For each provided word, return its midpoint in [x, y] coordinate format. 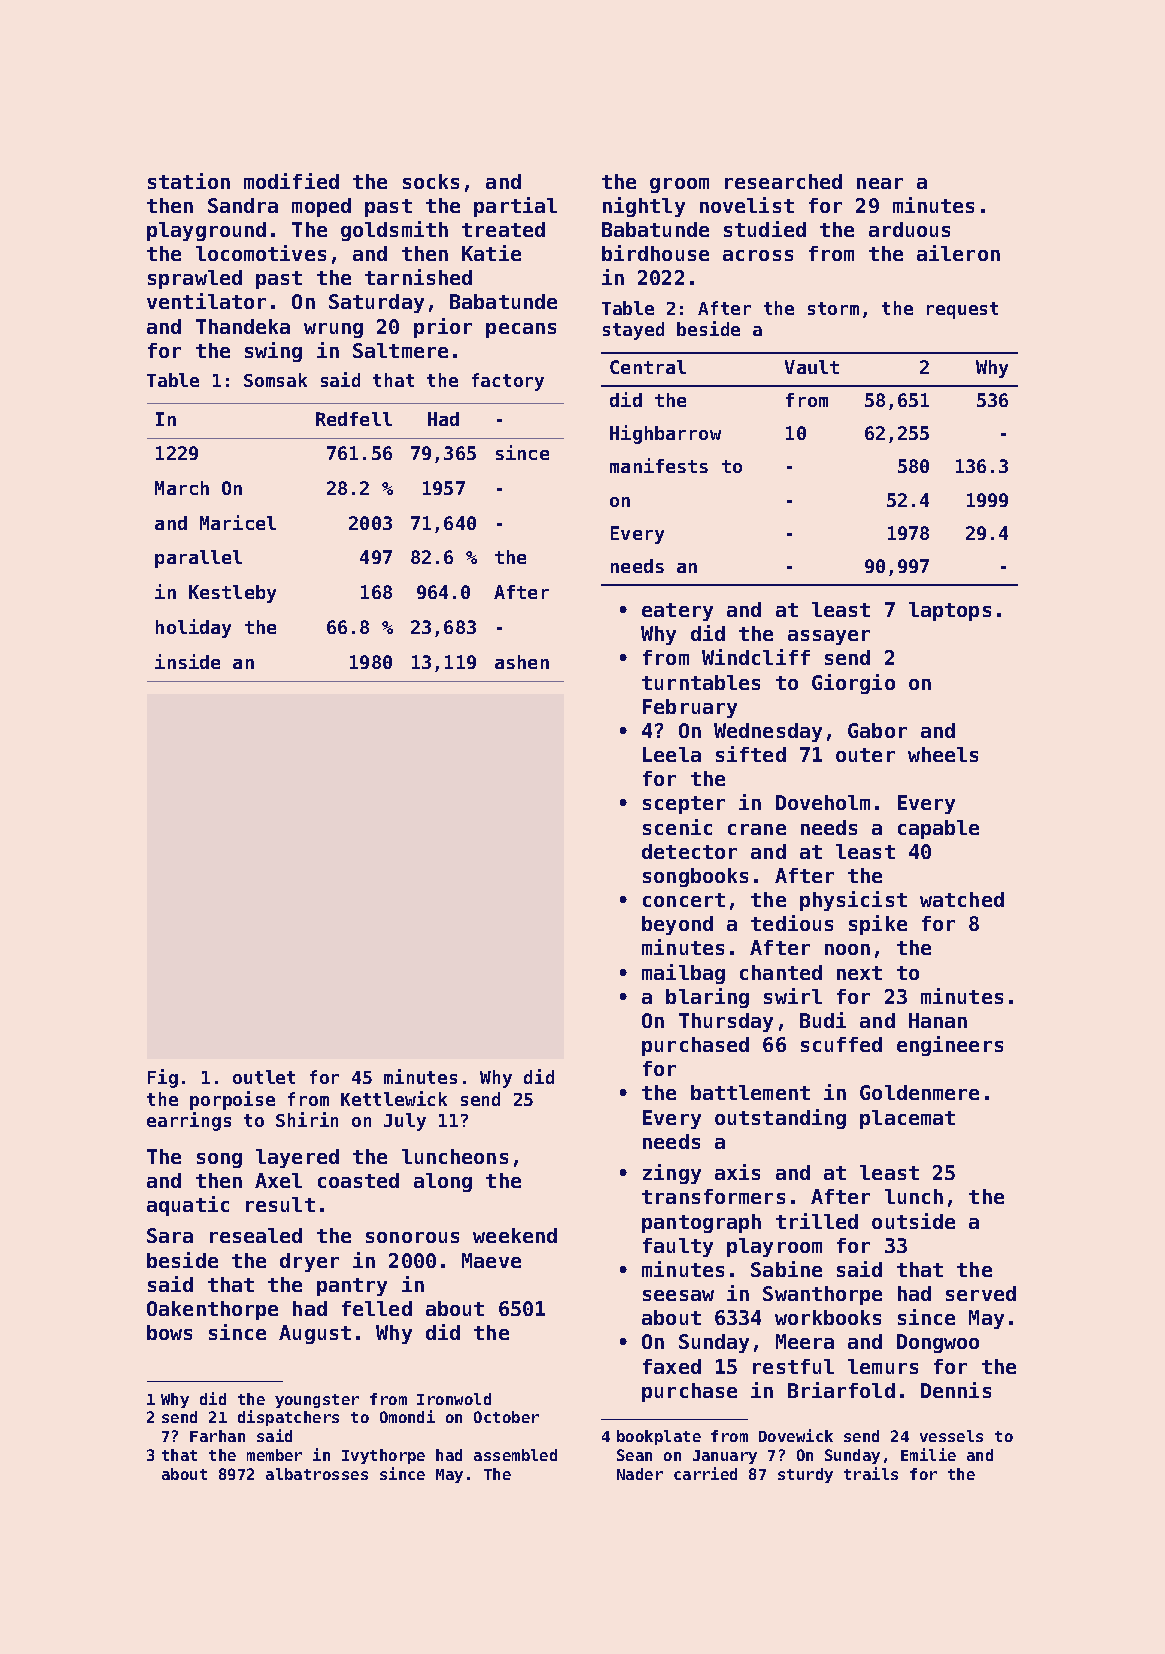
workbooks [828, 1317]
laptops [950, 611]
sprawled [195, 279]
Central [648, 367]
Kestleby [232, 594]
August [315, 1334]
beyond [677, 925]
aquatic [188, 1206]
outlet [264, 1077]
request [962, 310]
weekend [515, 1235]
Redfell [354, 419]
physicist [853, 901]
